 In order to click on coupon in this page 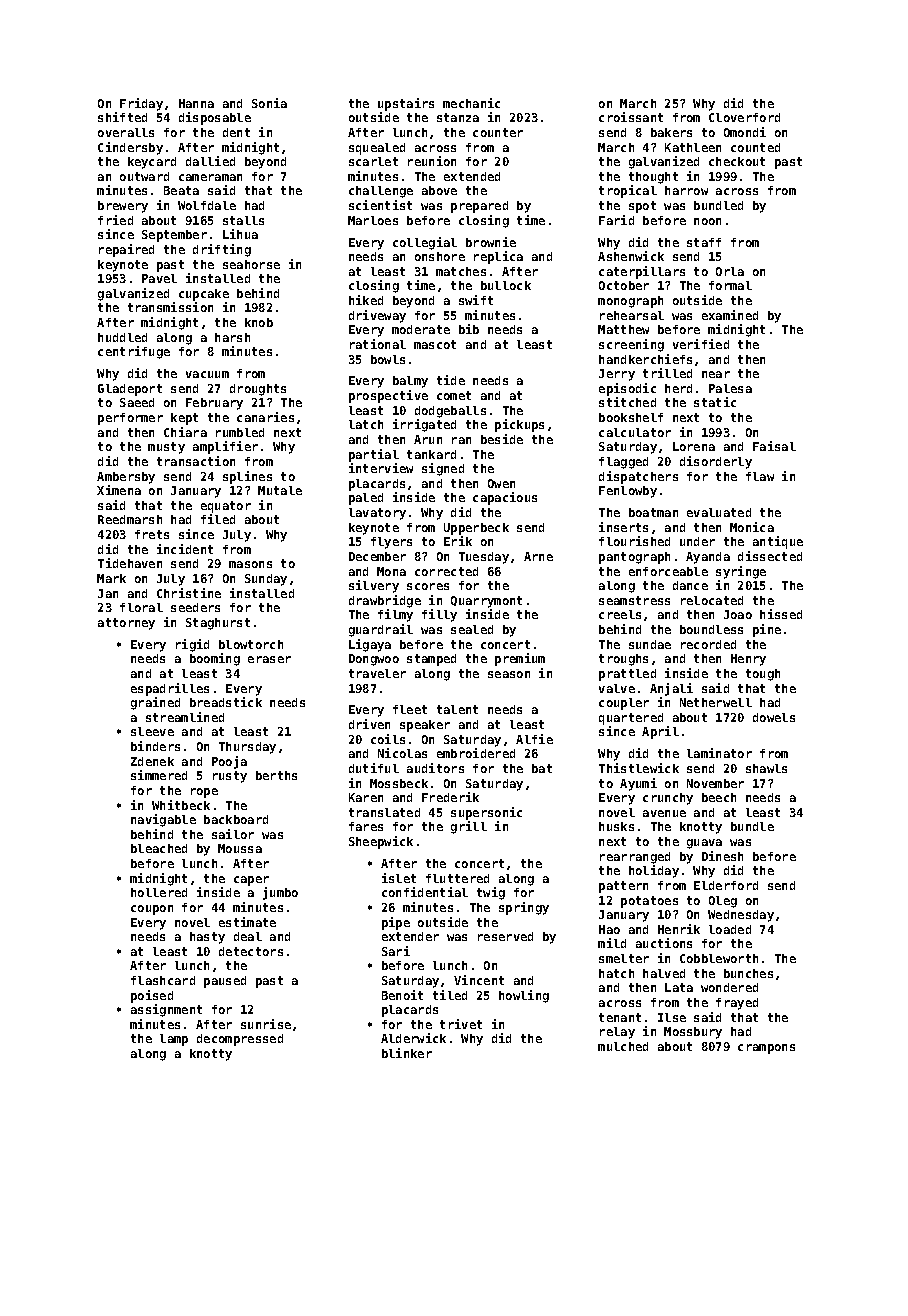, I will do `click(152, 910)`.
